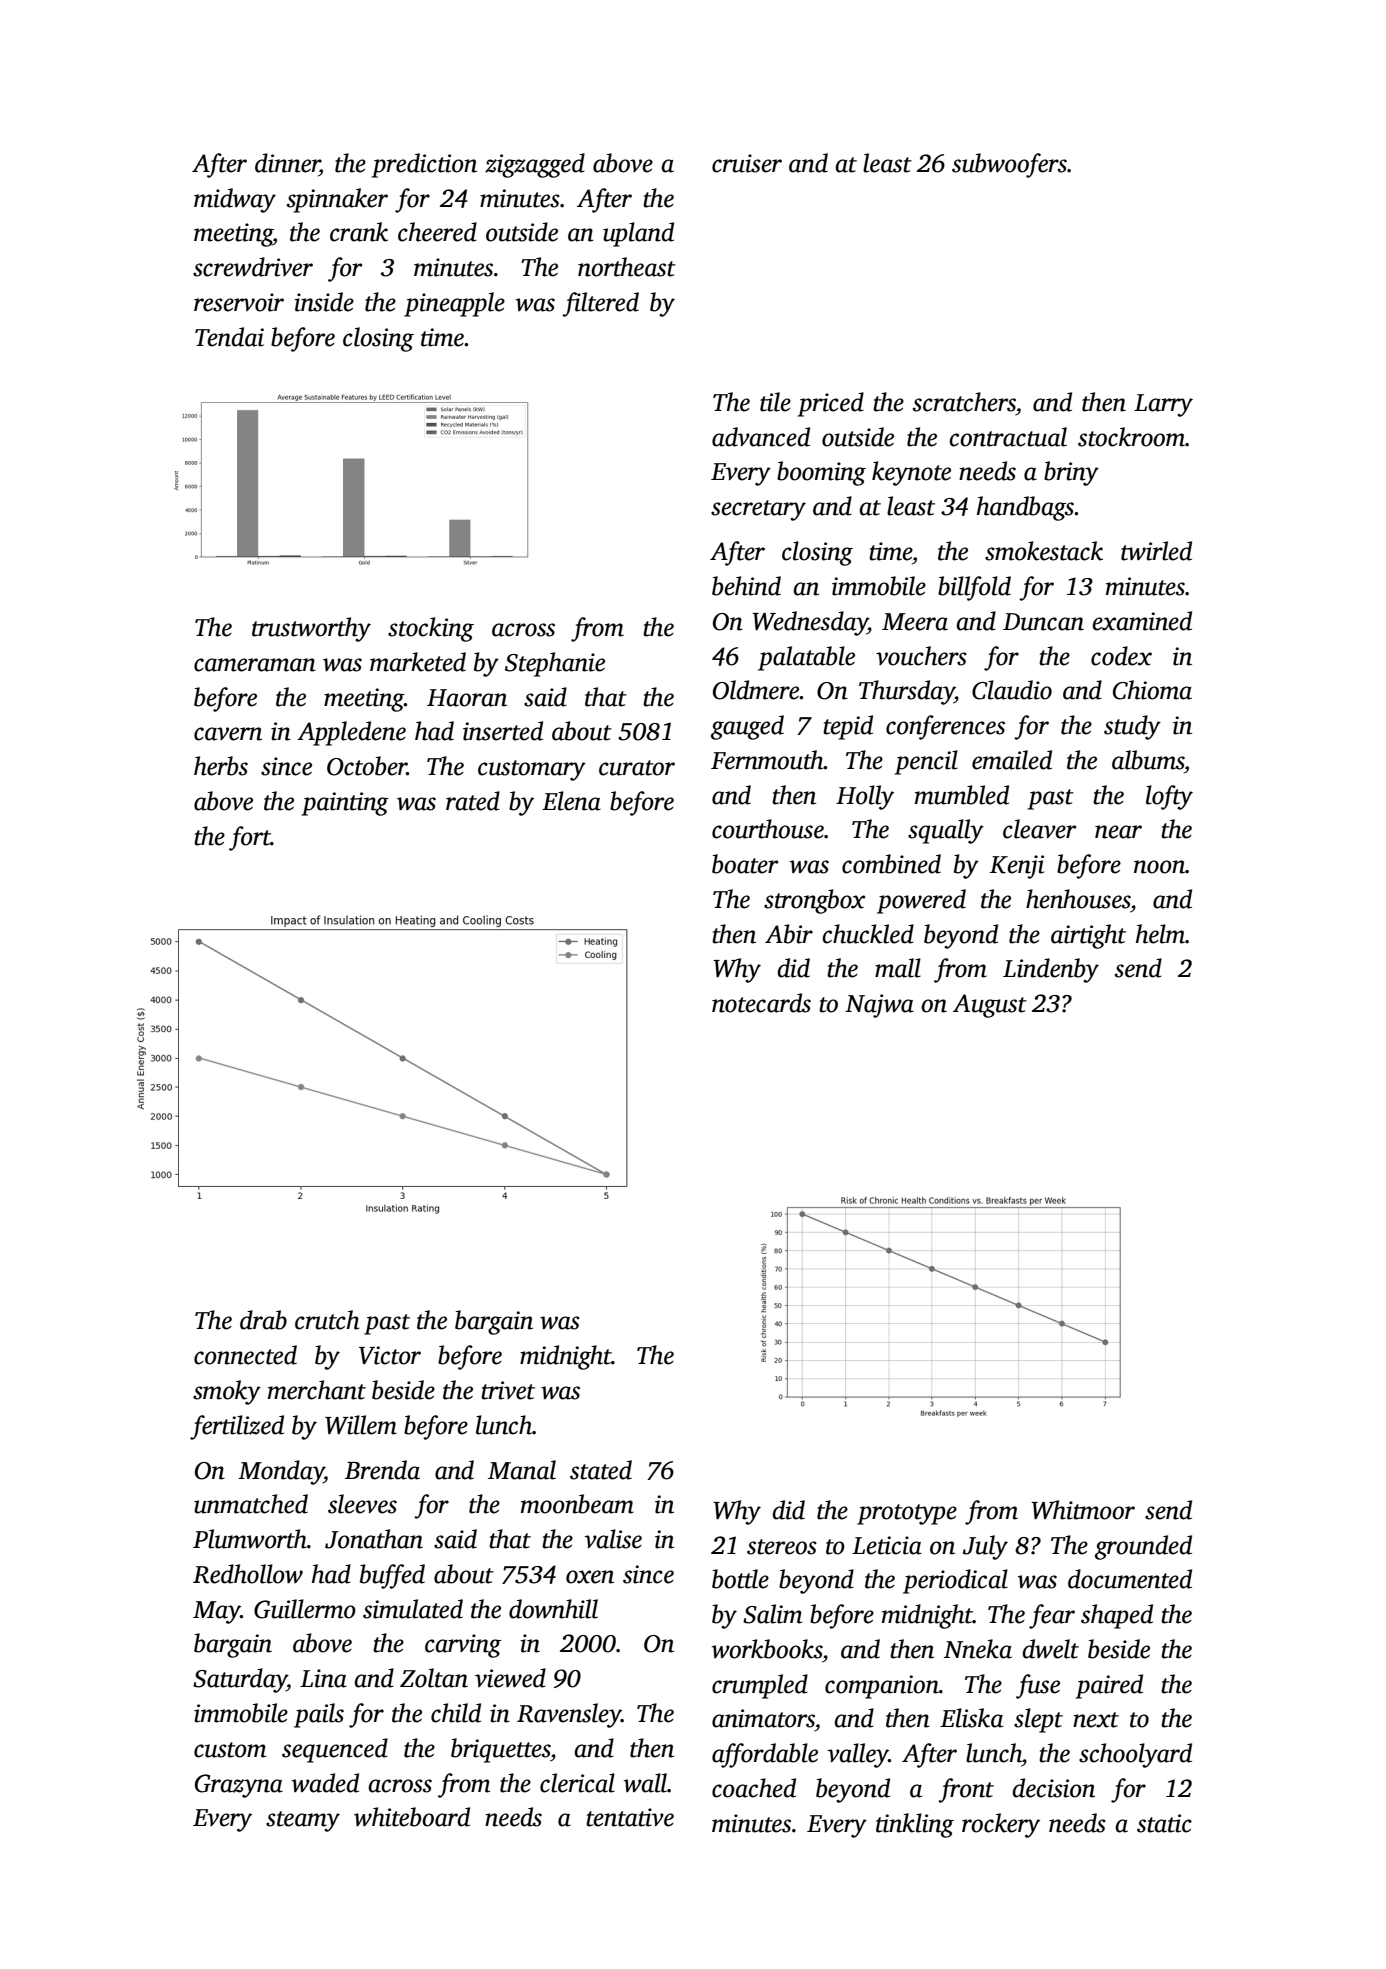 The image size is (1386, 1969). Describe the element at coordinates (431, 629) in the image. I see `stocking` at that location.
